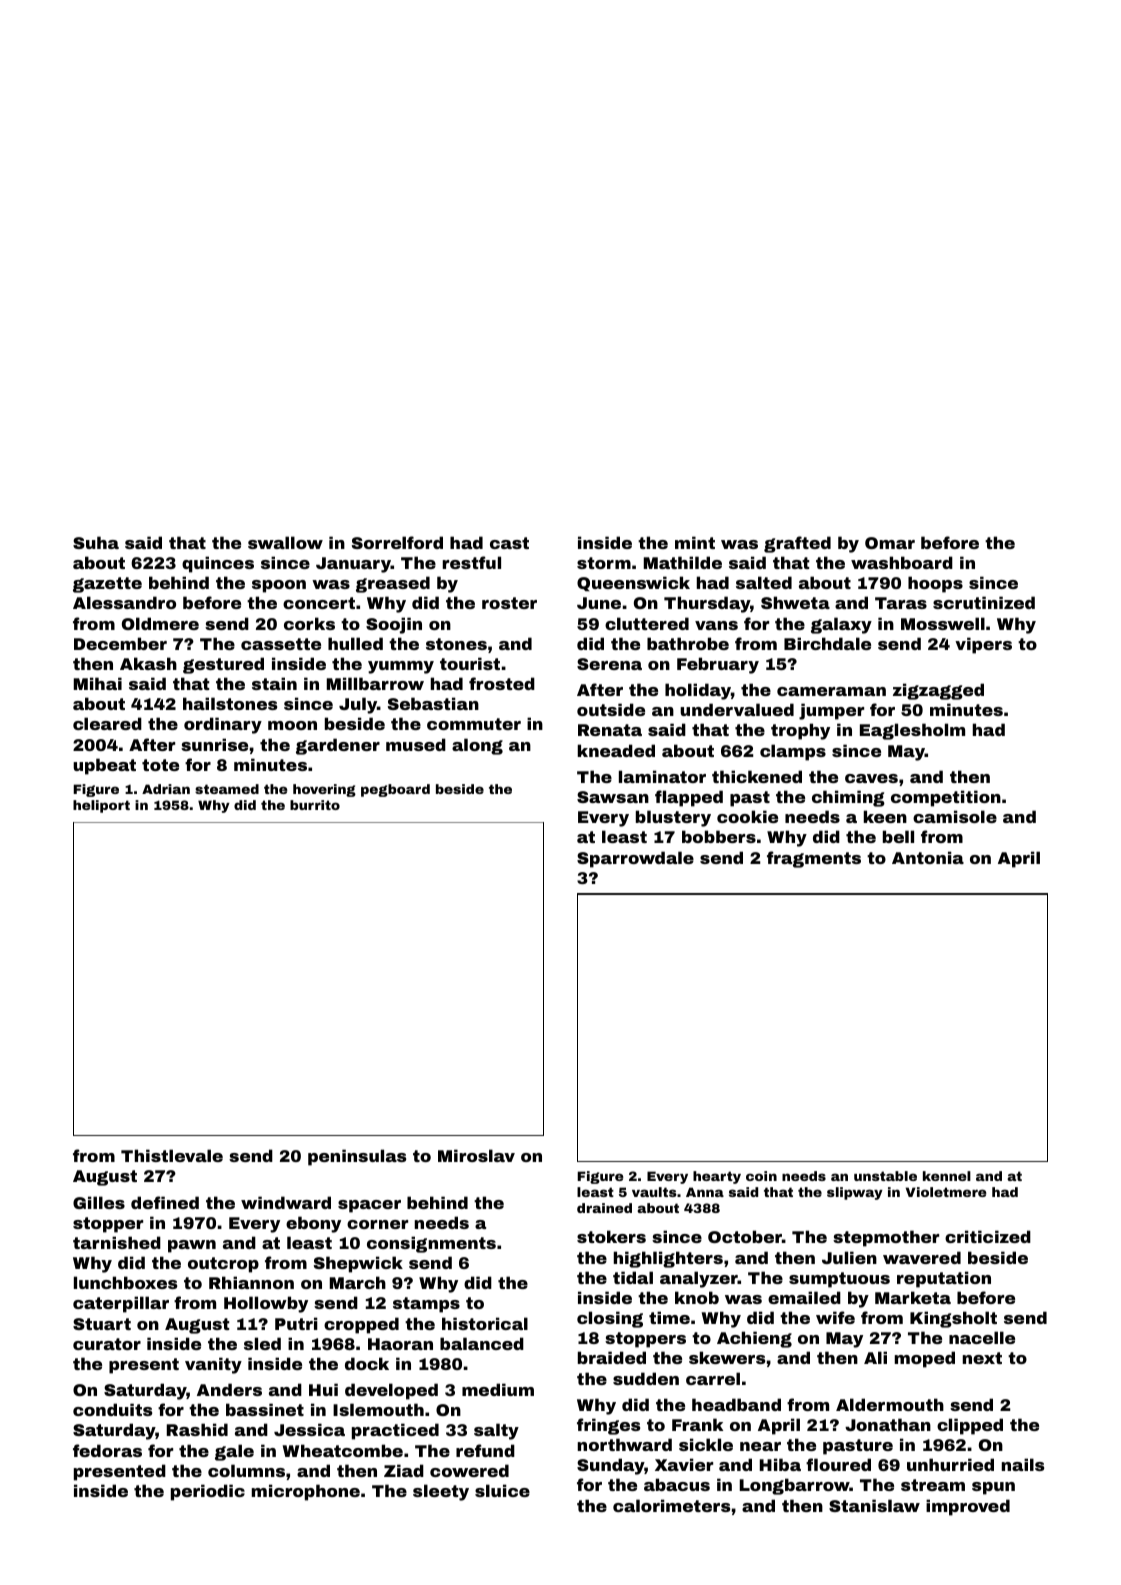 This screenshot has width=1121, height=1585. I want to click on bassinet, so click(265, 1409).
